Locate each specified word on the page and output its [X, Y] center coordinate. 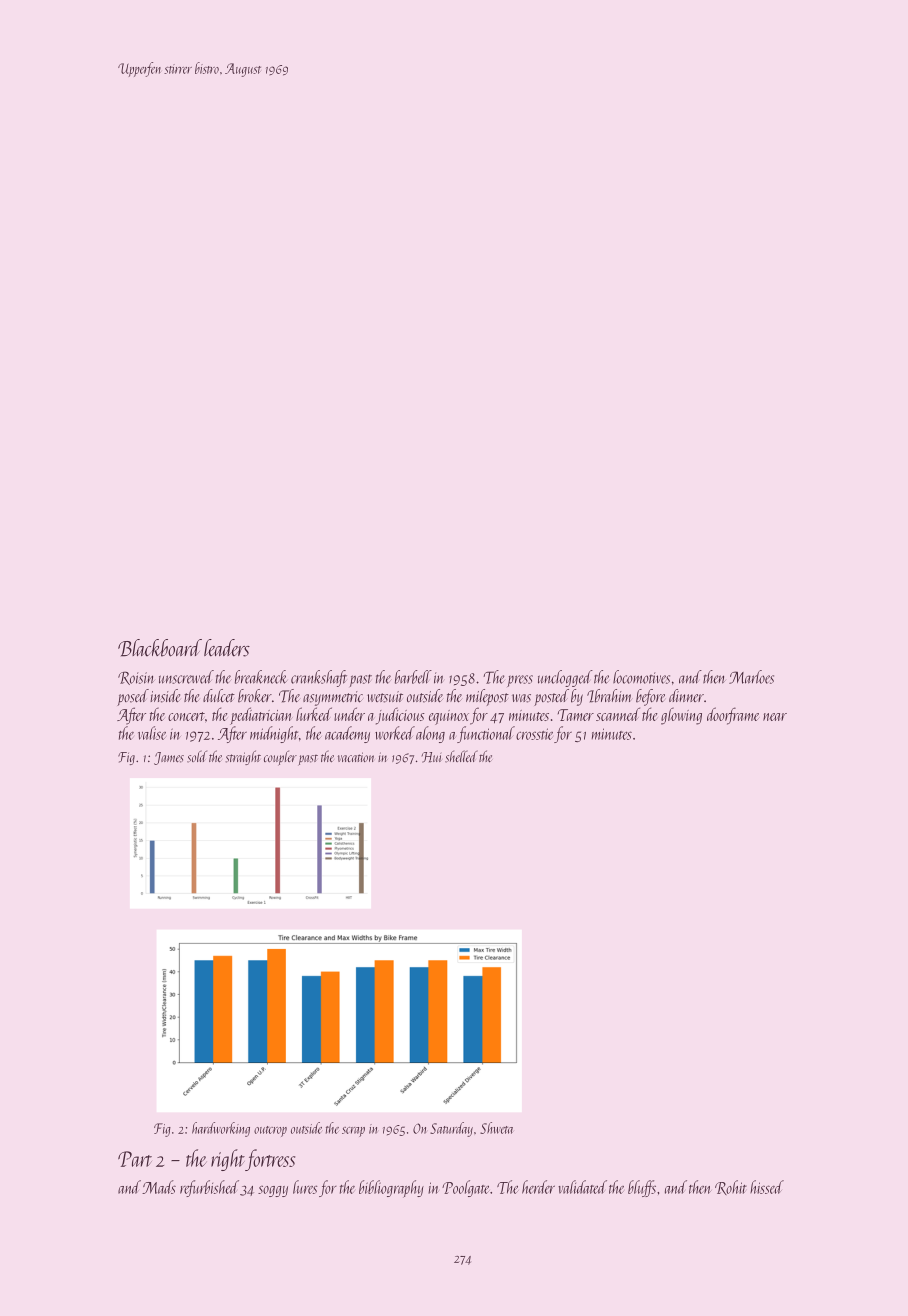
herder [538, 1187]
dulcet [219, 696]
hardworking [221, 1129]
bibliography [391, 1189]
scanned [618, 714]
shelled [461, 756]
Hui [432, 757]
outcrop [270, 1131]
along [430, 734]
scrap [353, 1132]
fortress [270, 1160]
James [169, 758]
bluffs [642, 1188]
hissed [767, 1187]
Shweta [496, 1128]
